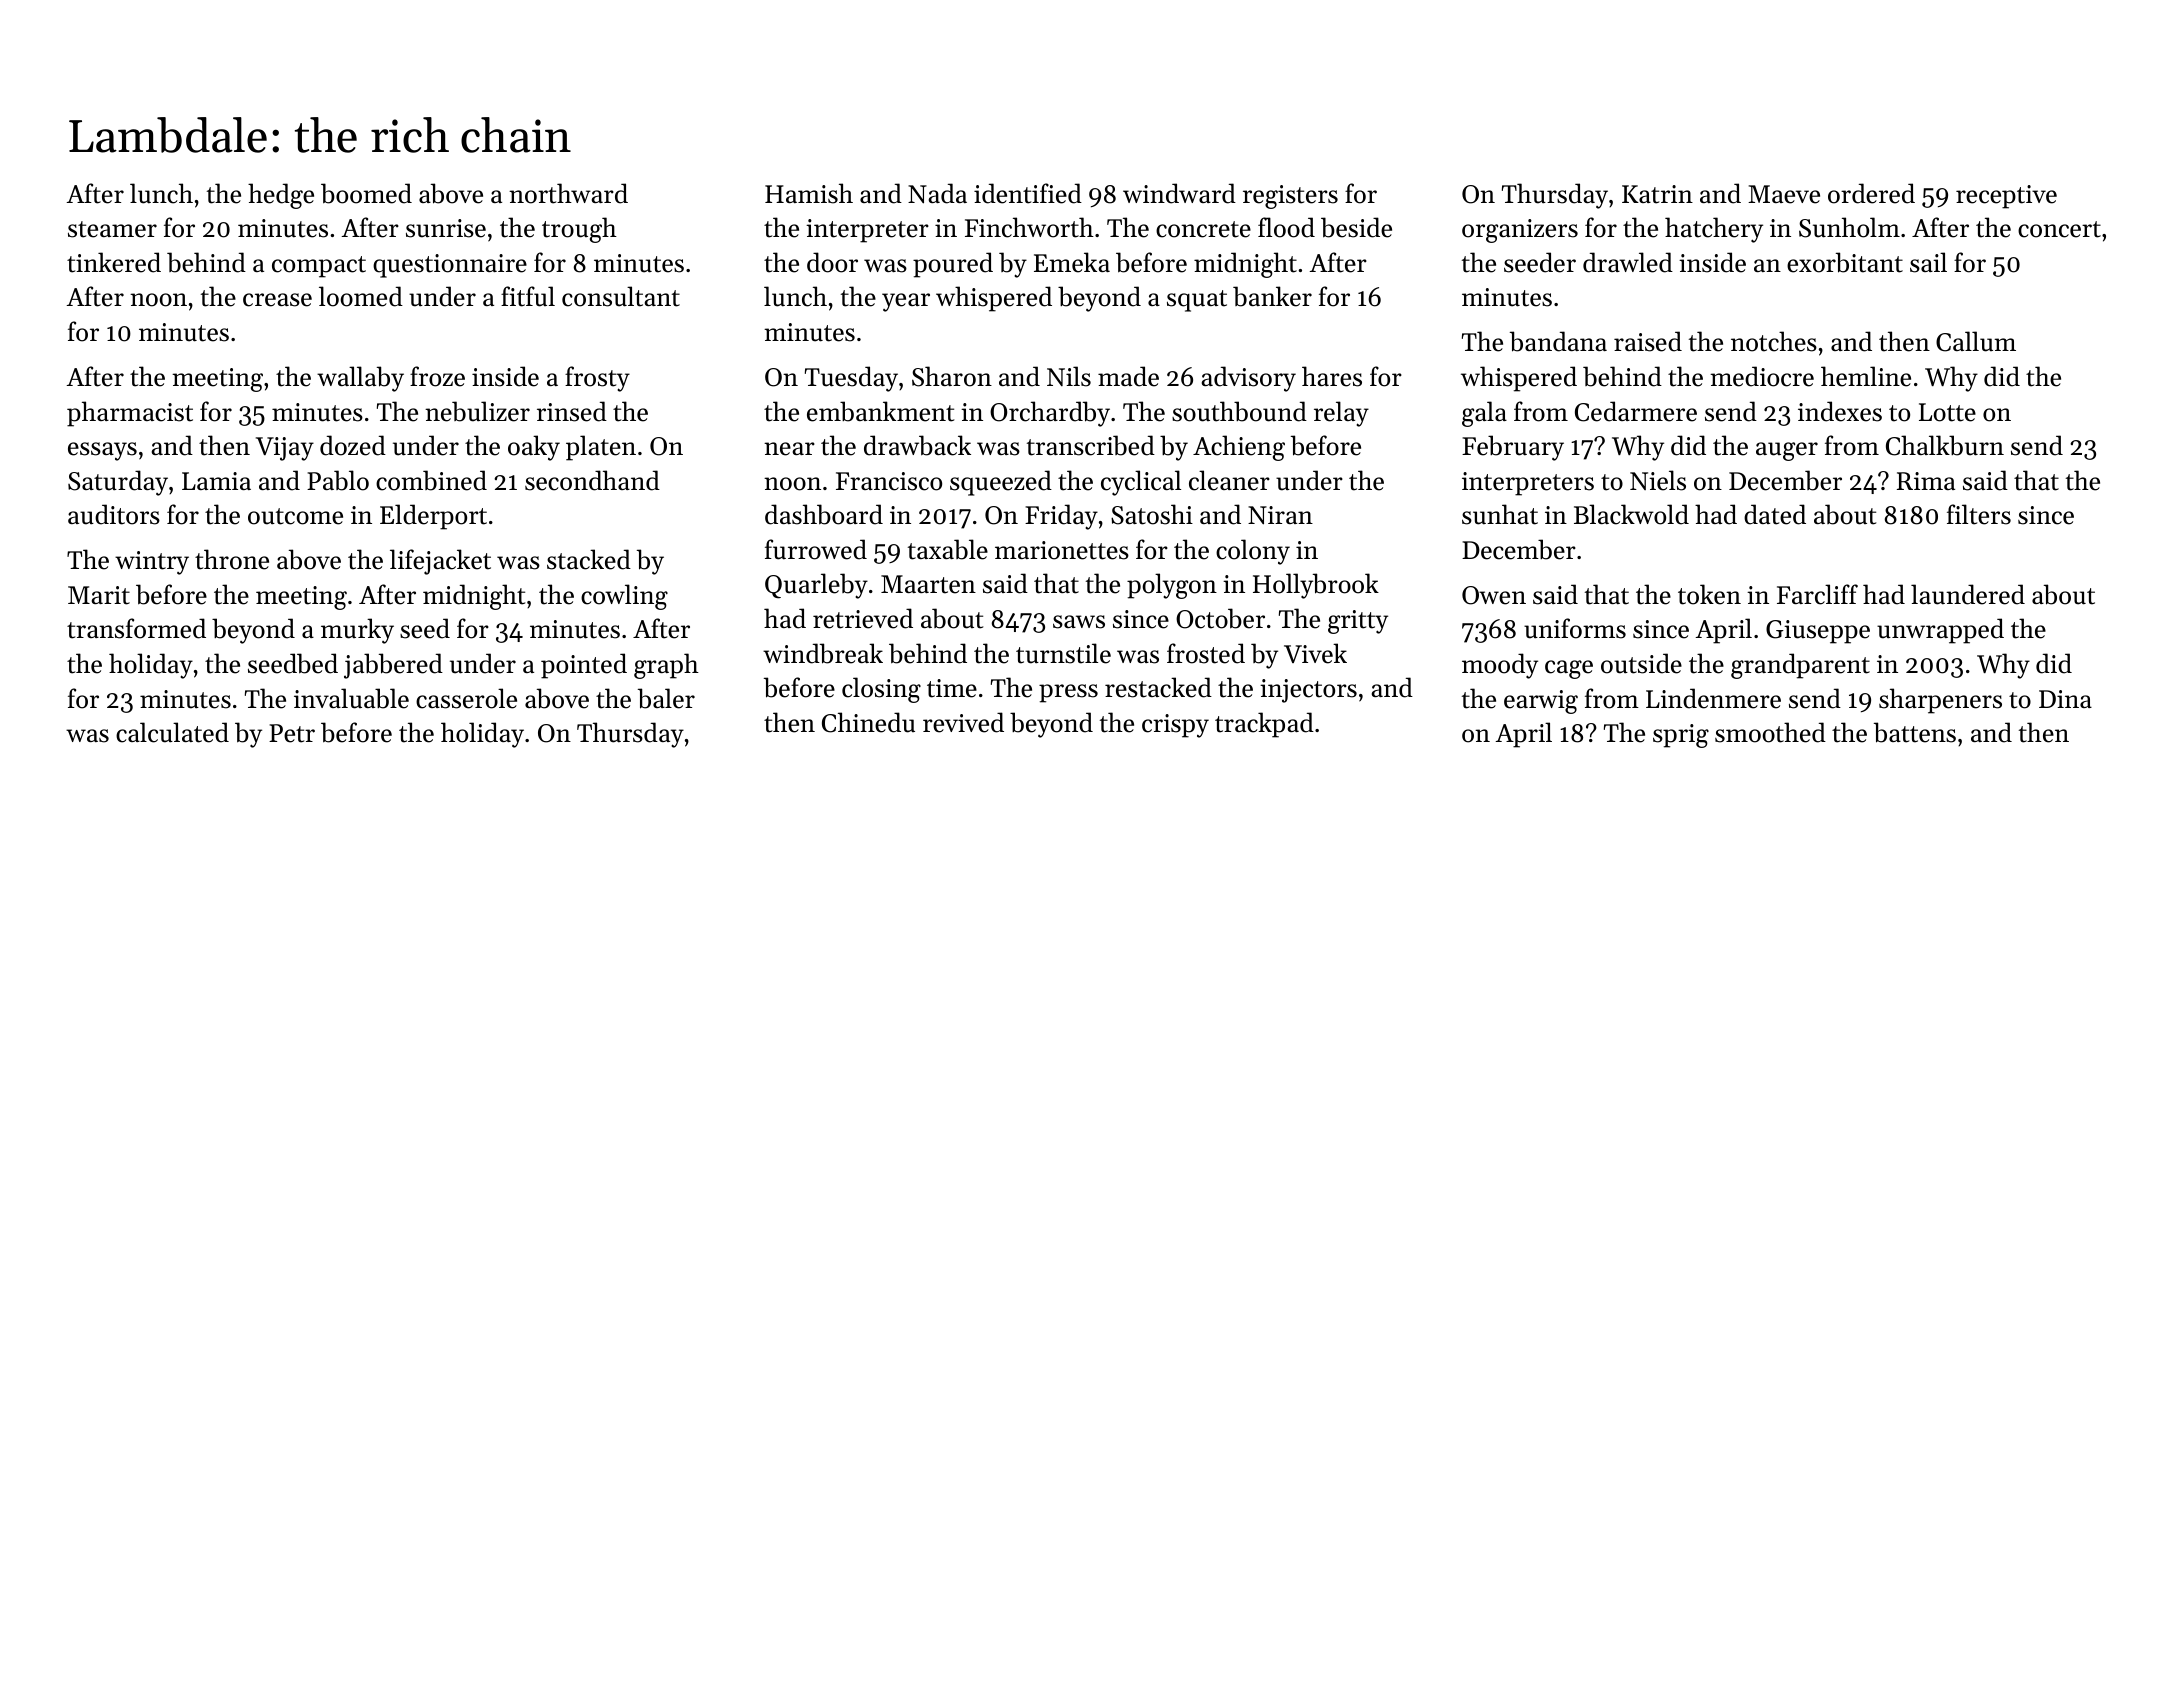  Describe the element at coordinates (1658, 480) in the screenshot. I see `Niels` at that location.
